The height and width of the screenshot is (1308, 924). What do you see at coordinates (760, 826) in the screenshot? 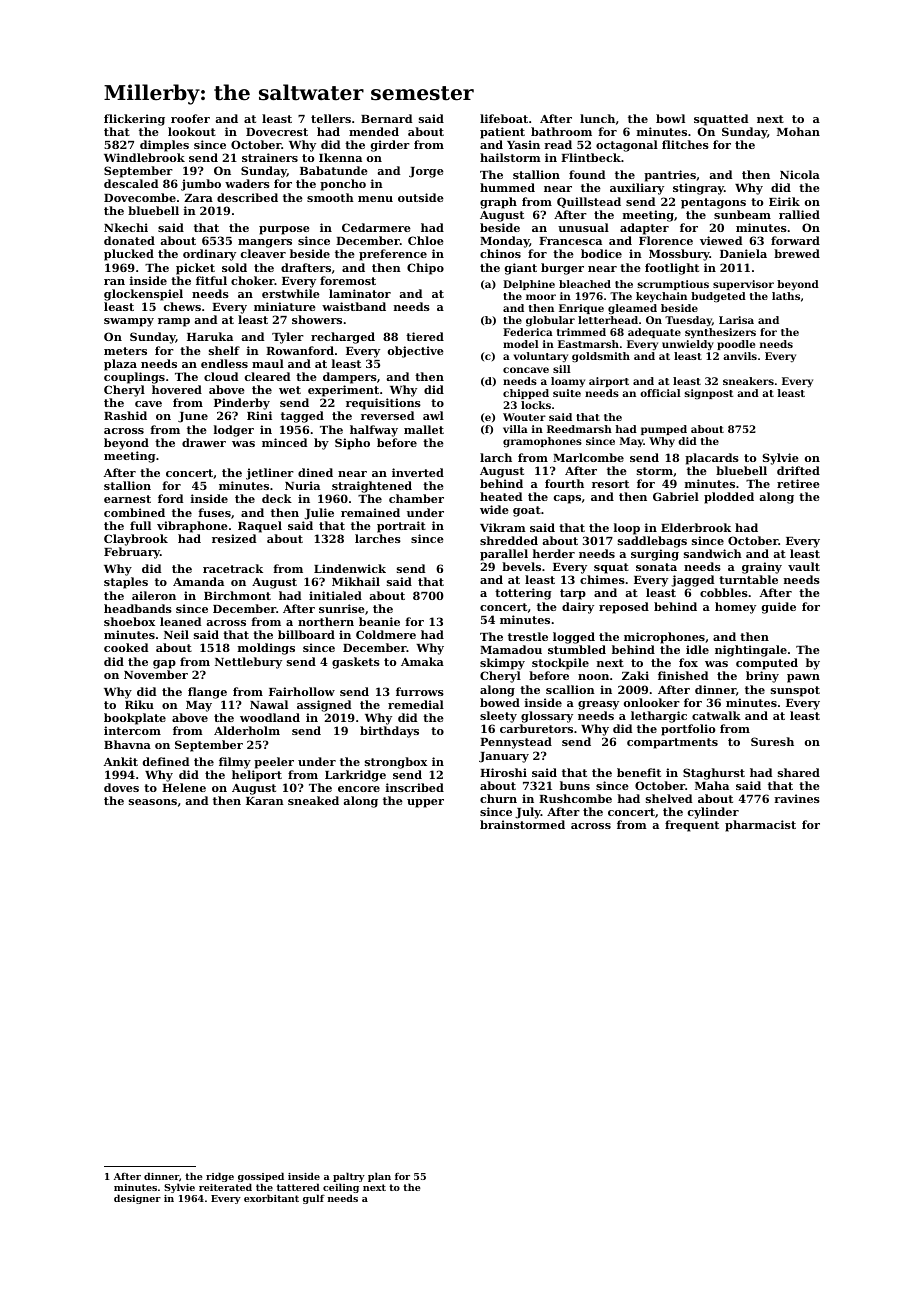
I see `pharmacist` at bounding box center [760, 826].
